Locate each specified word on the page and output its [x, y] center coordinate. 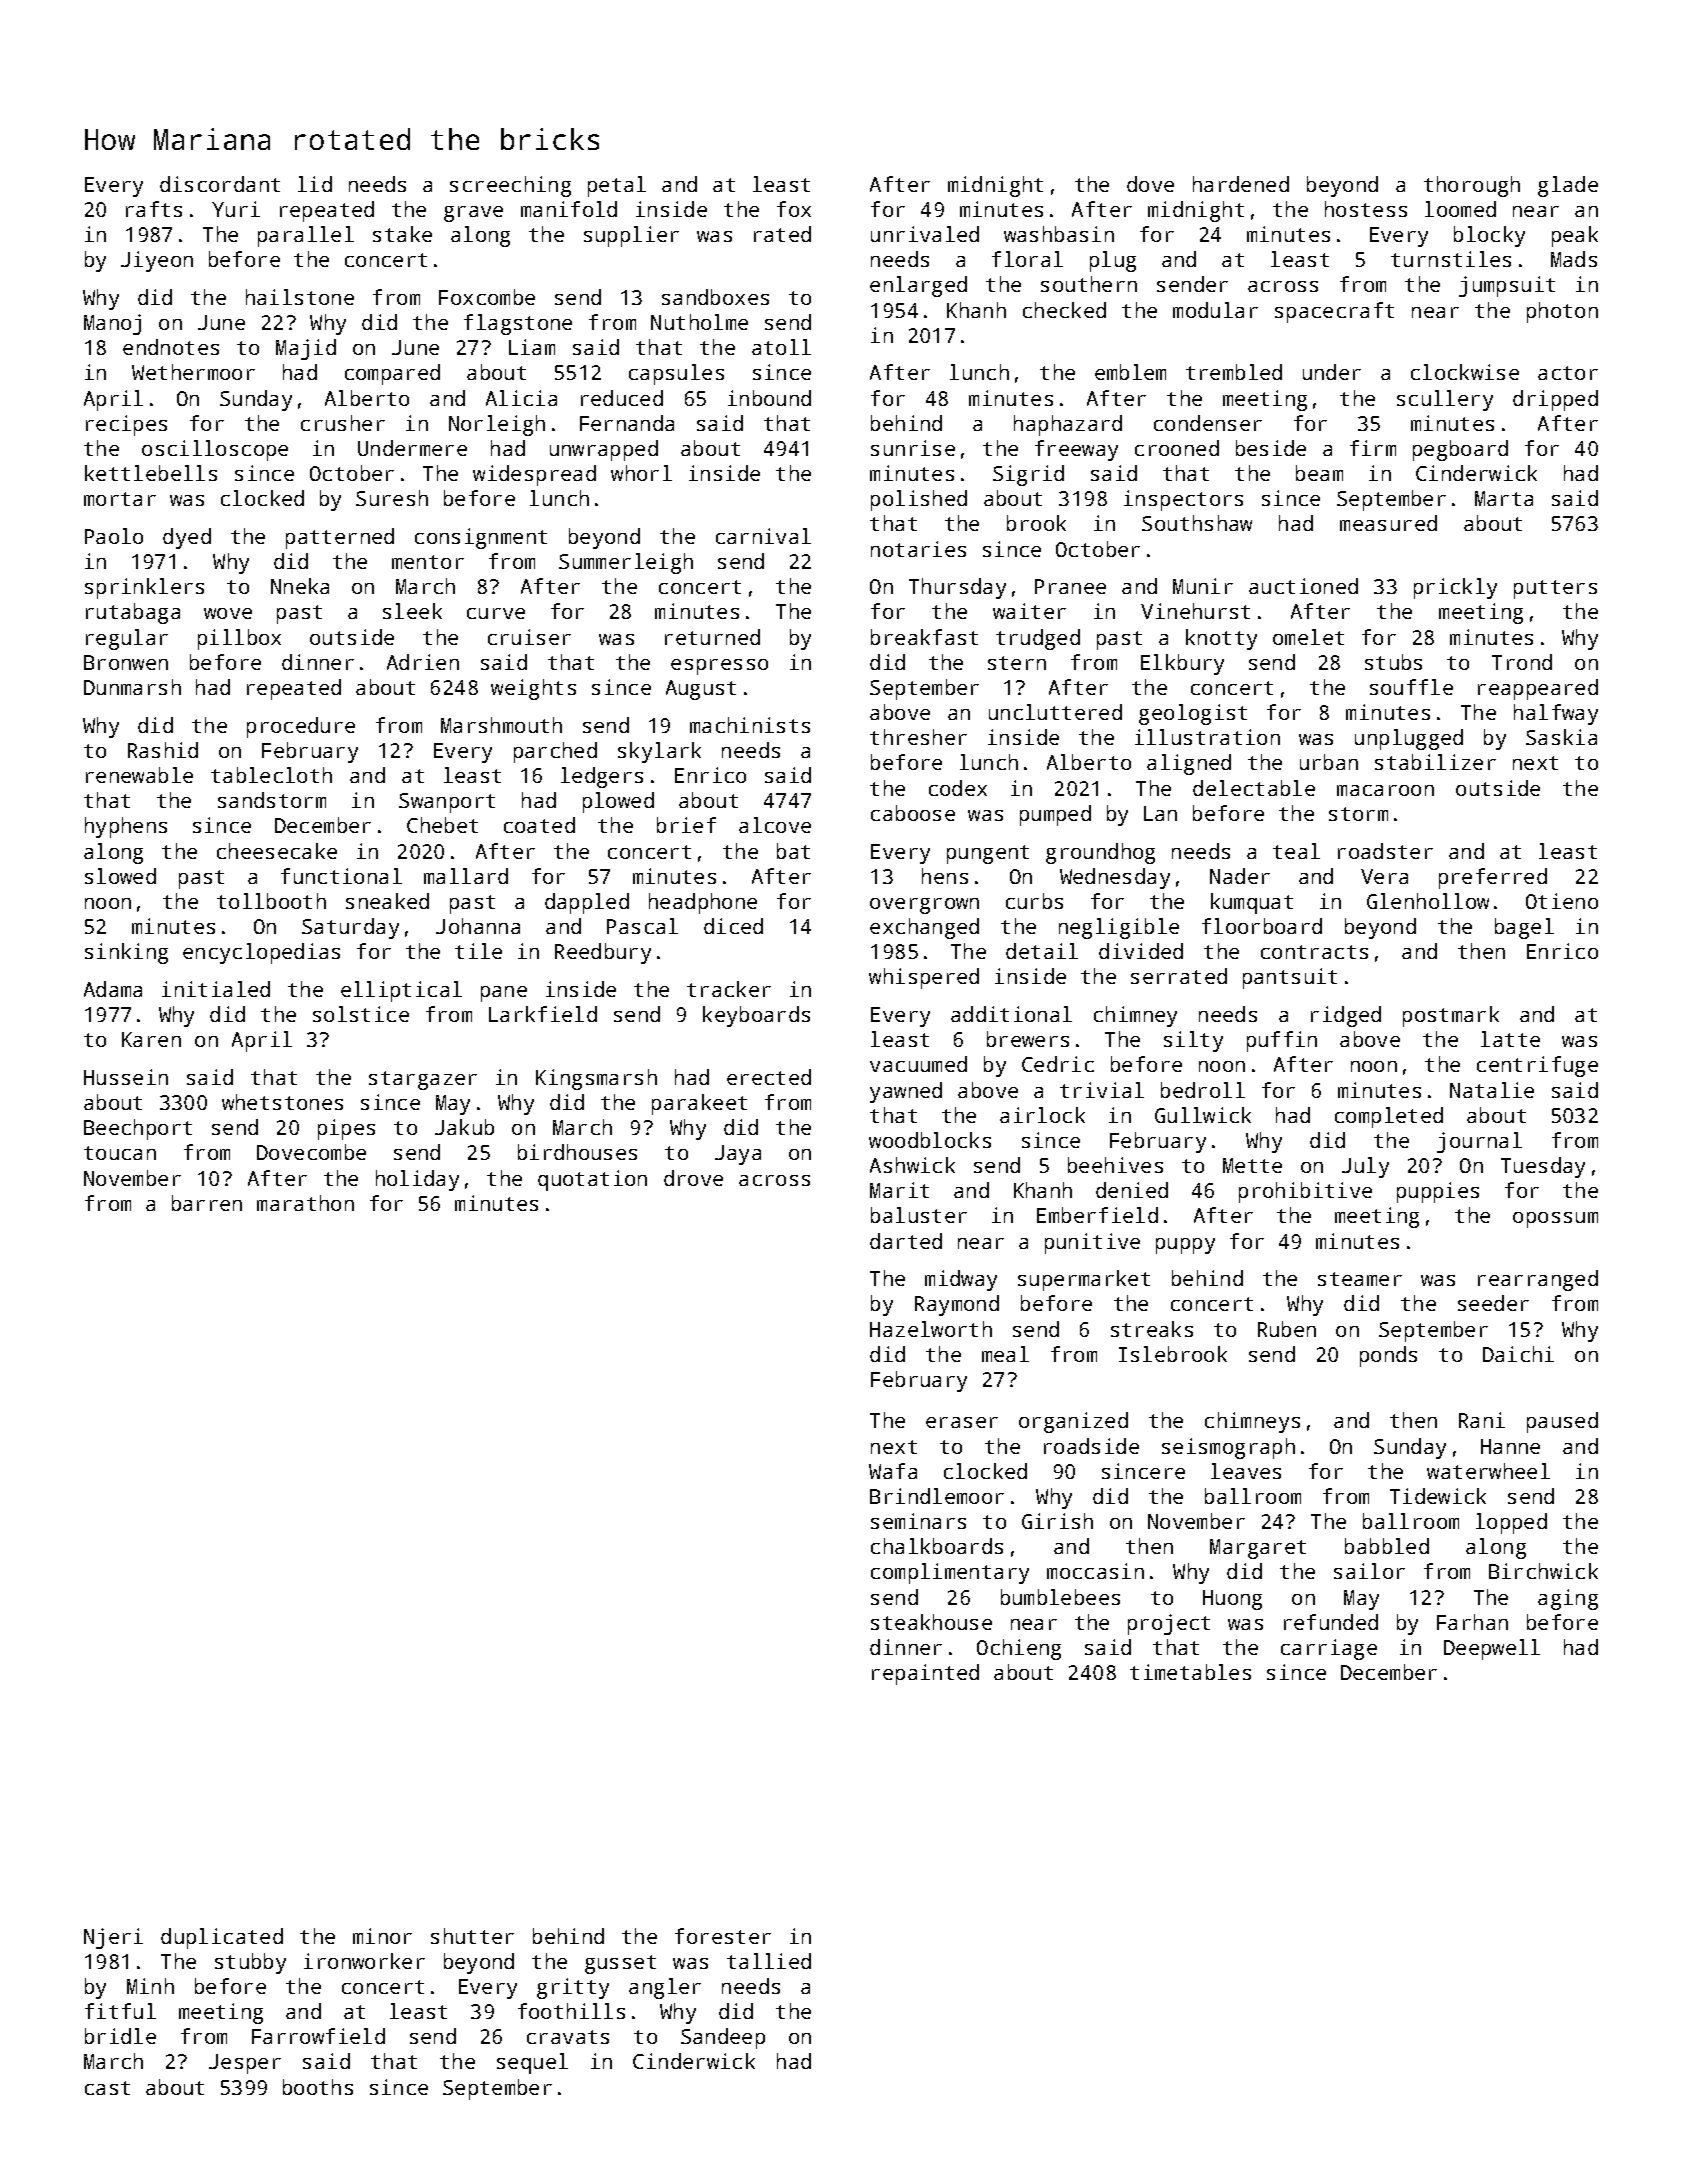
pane [504, 994]
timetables [1190, 1672]
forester [723, 1936]
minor [382, 1936]
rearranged [1538, 1280]
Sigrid [1028, 475]
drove [693, 1178]
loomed [1460, 209]
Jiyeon [157, 261]
